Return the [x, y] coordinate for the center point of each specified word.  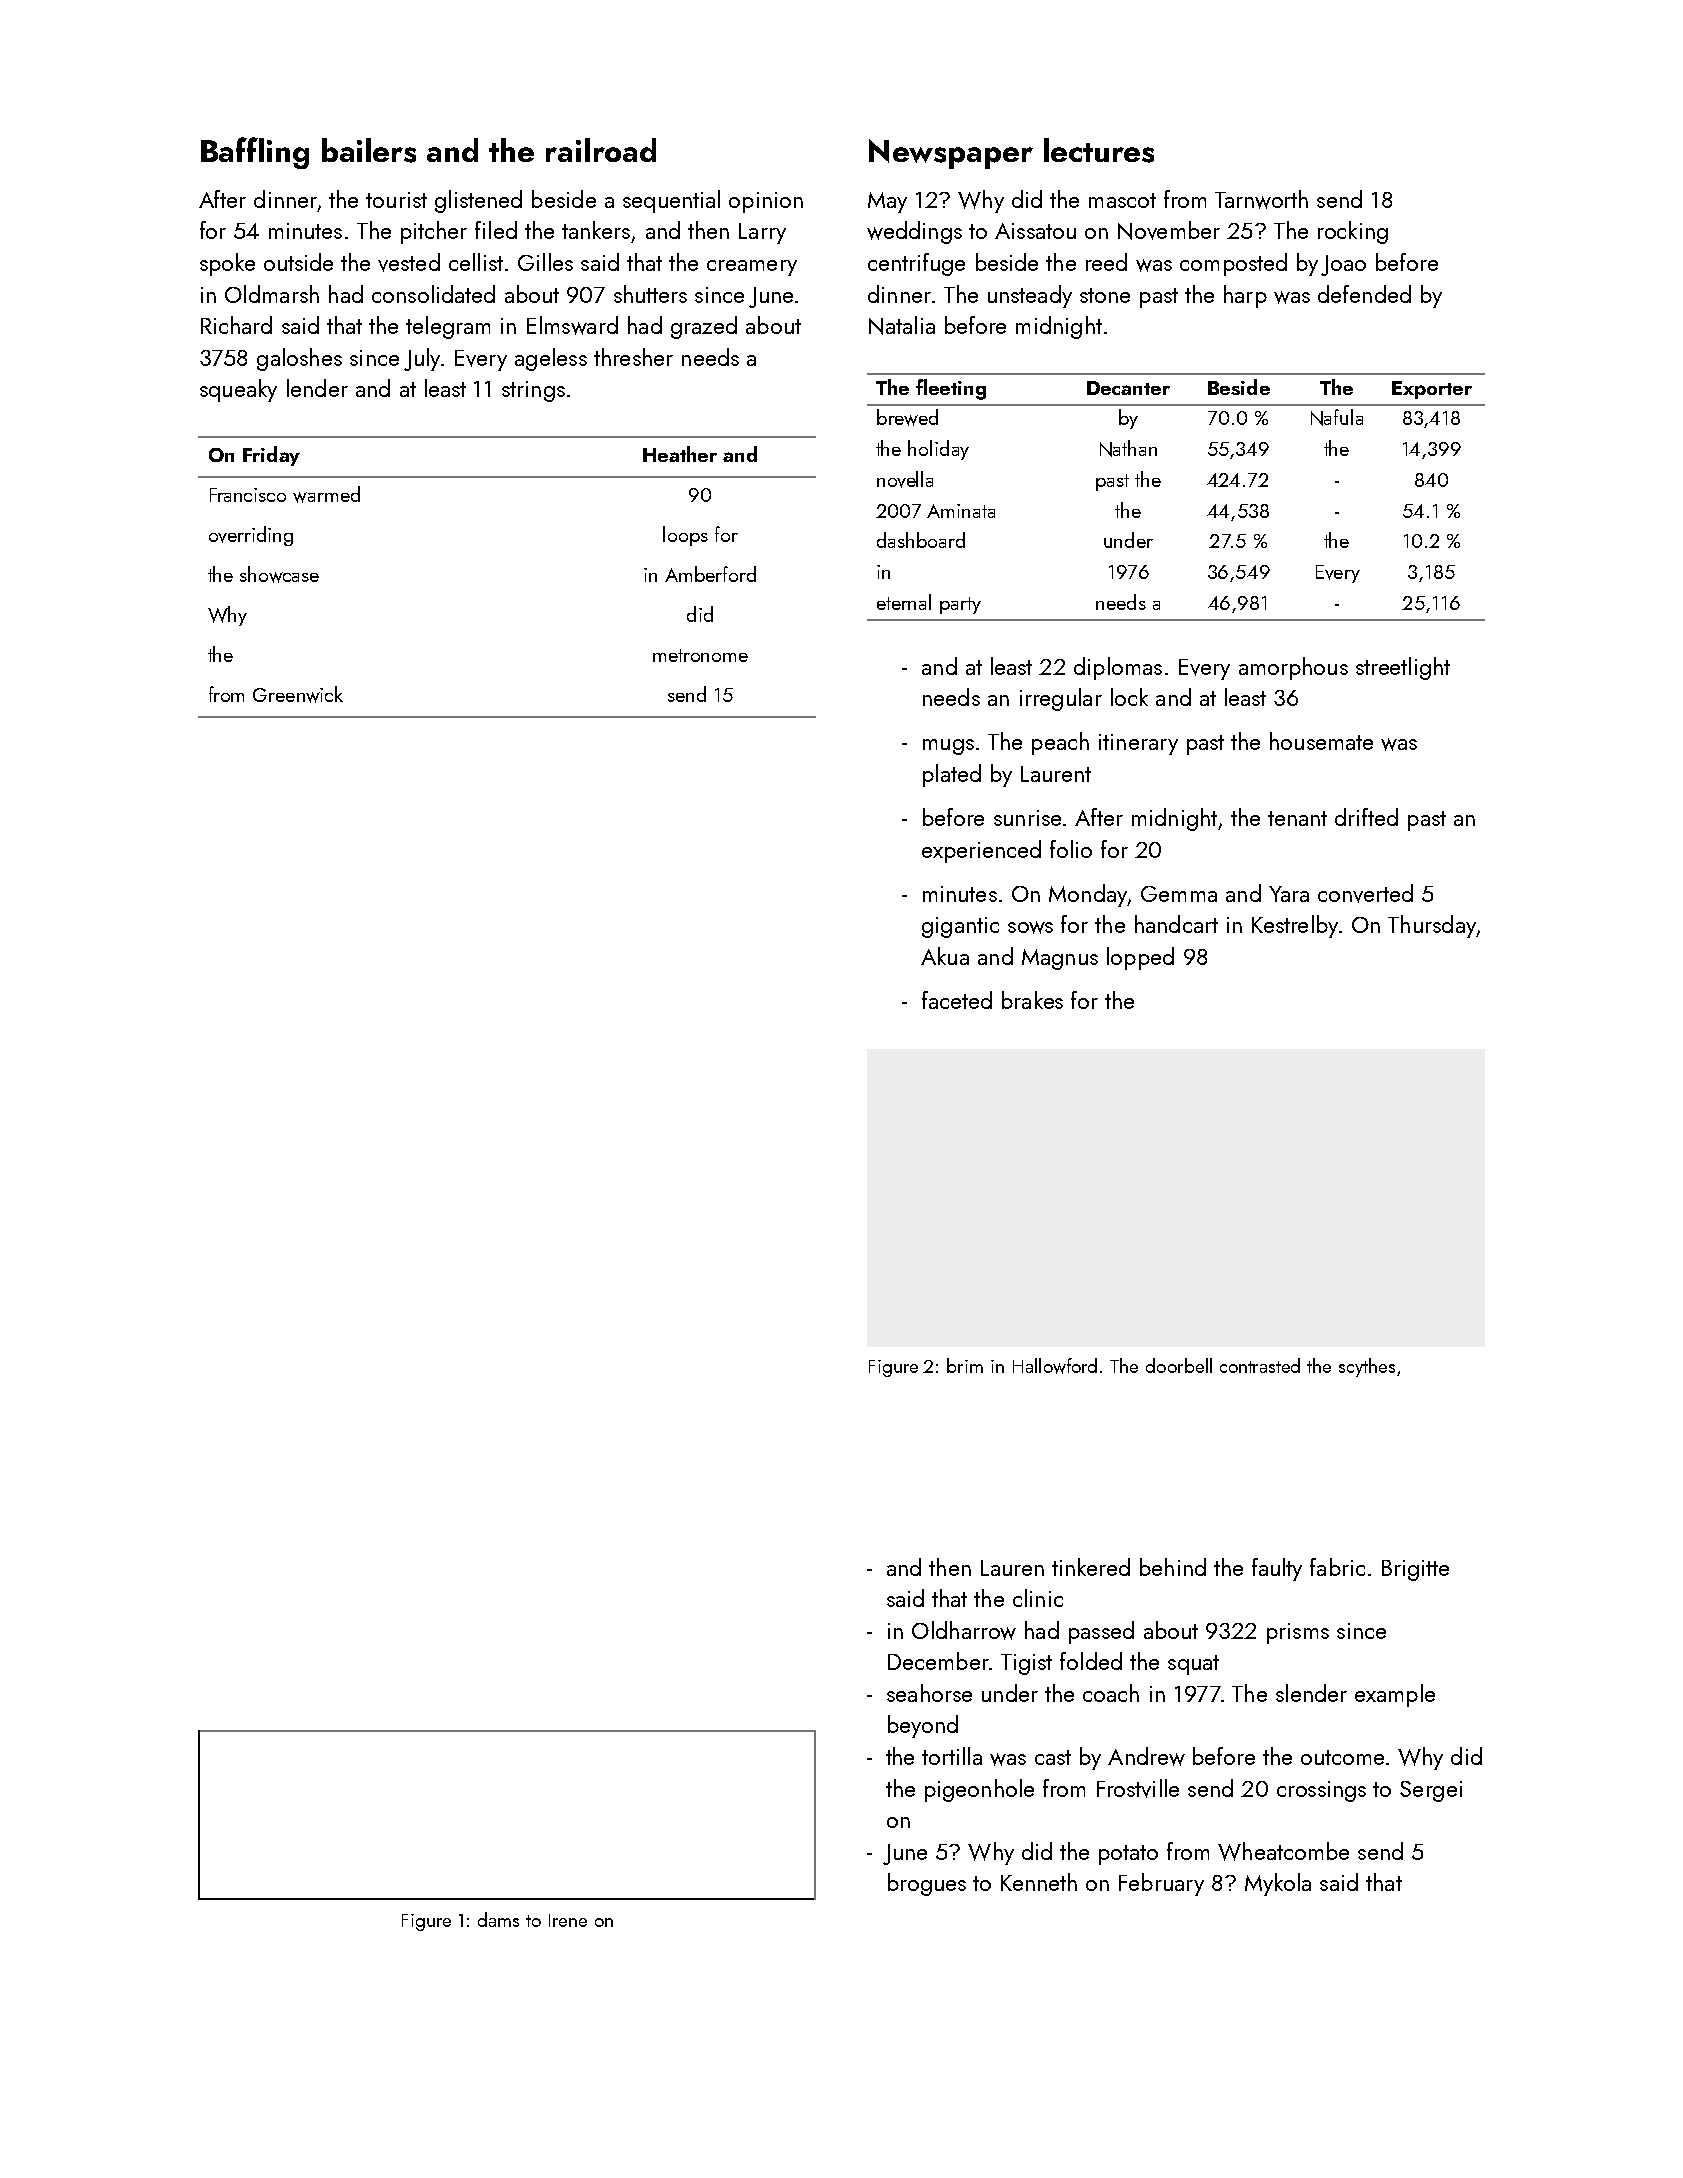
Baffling [255, 153]
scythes [1367, 1367]
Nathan [1128, 448]
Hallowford [1055, 1366]
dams [498, 1919]
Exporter [1432, 390]
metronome [700, 655]
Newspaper [951, 154]
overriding [251, 536]
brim [965, 1365]
